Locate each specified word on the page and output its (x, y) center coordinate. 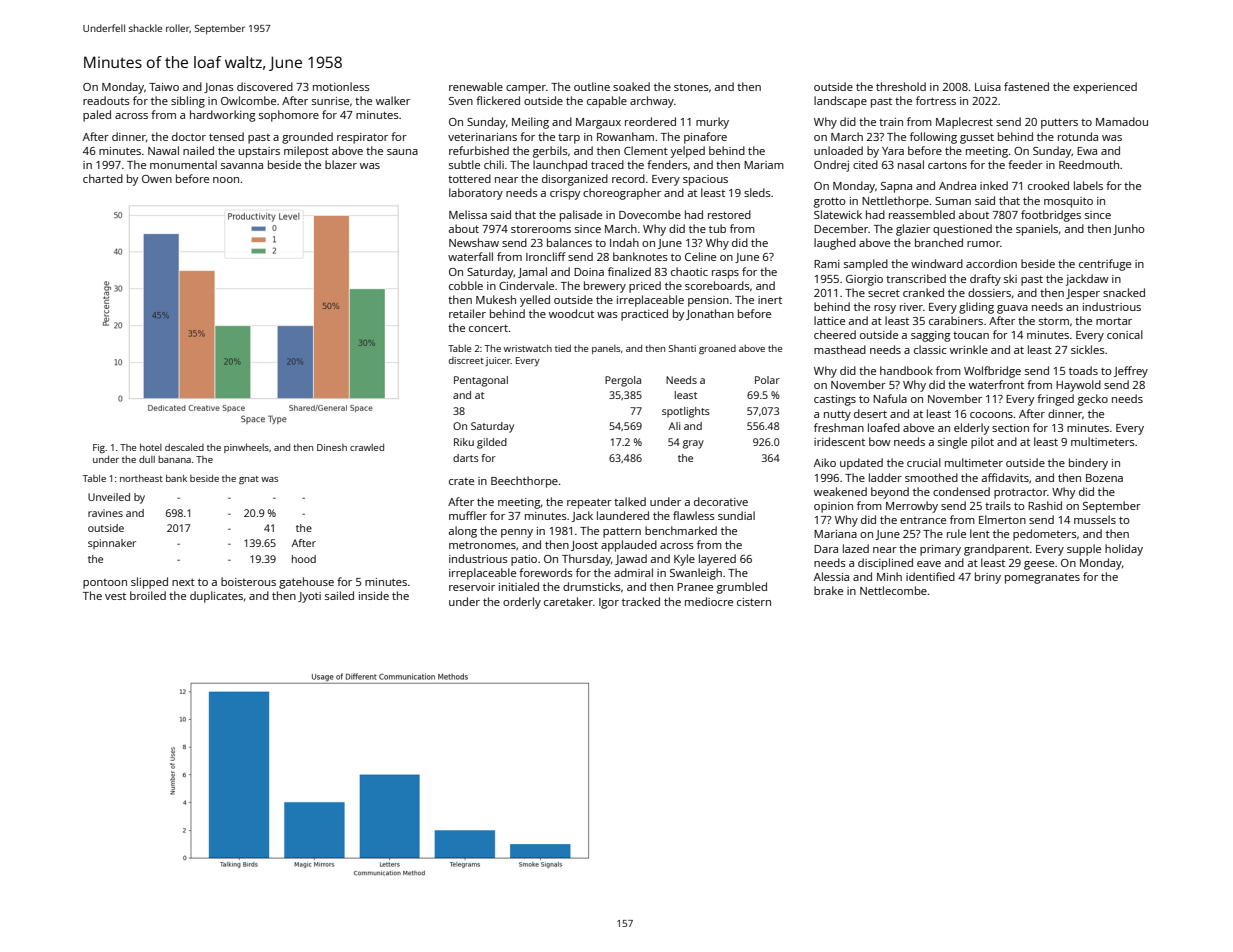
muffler (468, 515)
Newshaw (474, 242)
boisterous (248, 581)
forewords (546, 572)
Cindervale (526, 285)
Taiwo (164, 87)
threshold (901, 86)
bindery (1088, 464)
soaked (631, 86)
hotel (151, 447)
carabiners (956, 320)
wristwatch (528, 348)
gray (693, 444)
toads (1083, 370)
